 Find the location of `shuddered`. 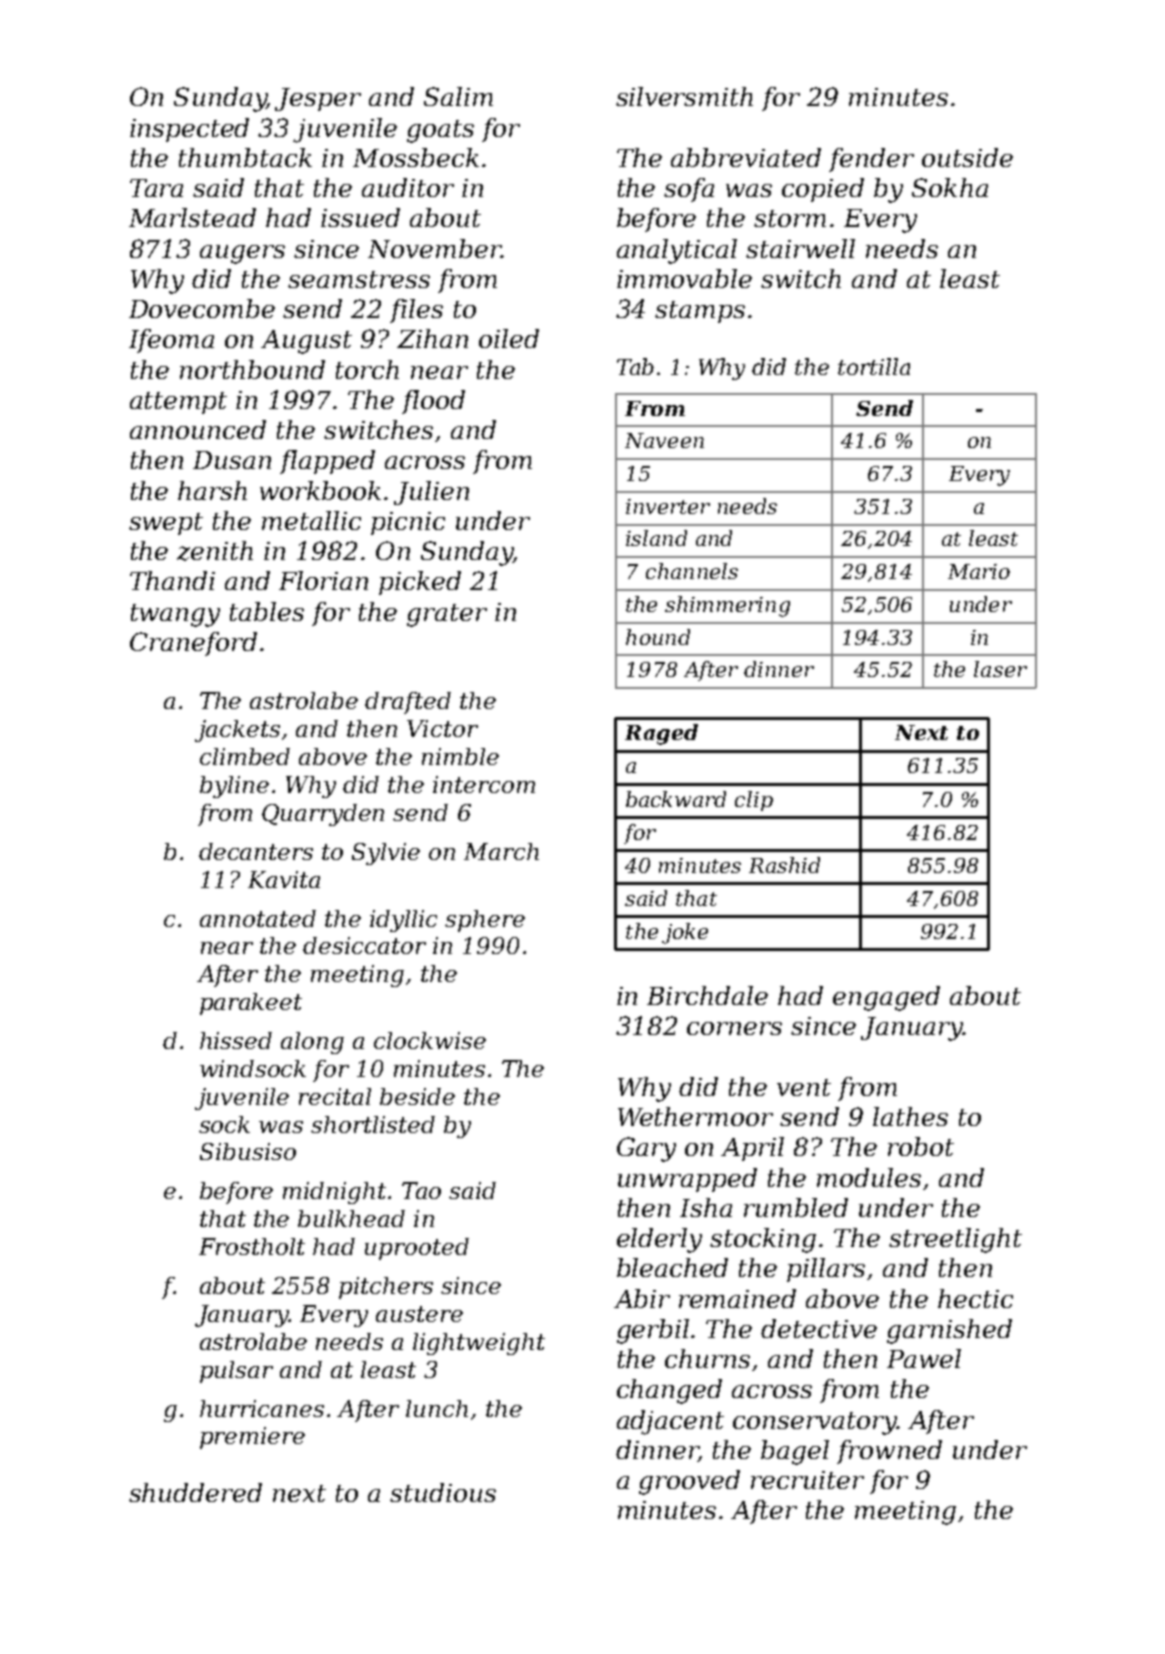

shuddered is located at coordinates (195, 1492).
